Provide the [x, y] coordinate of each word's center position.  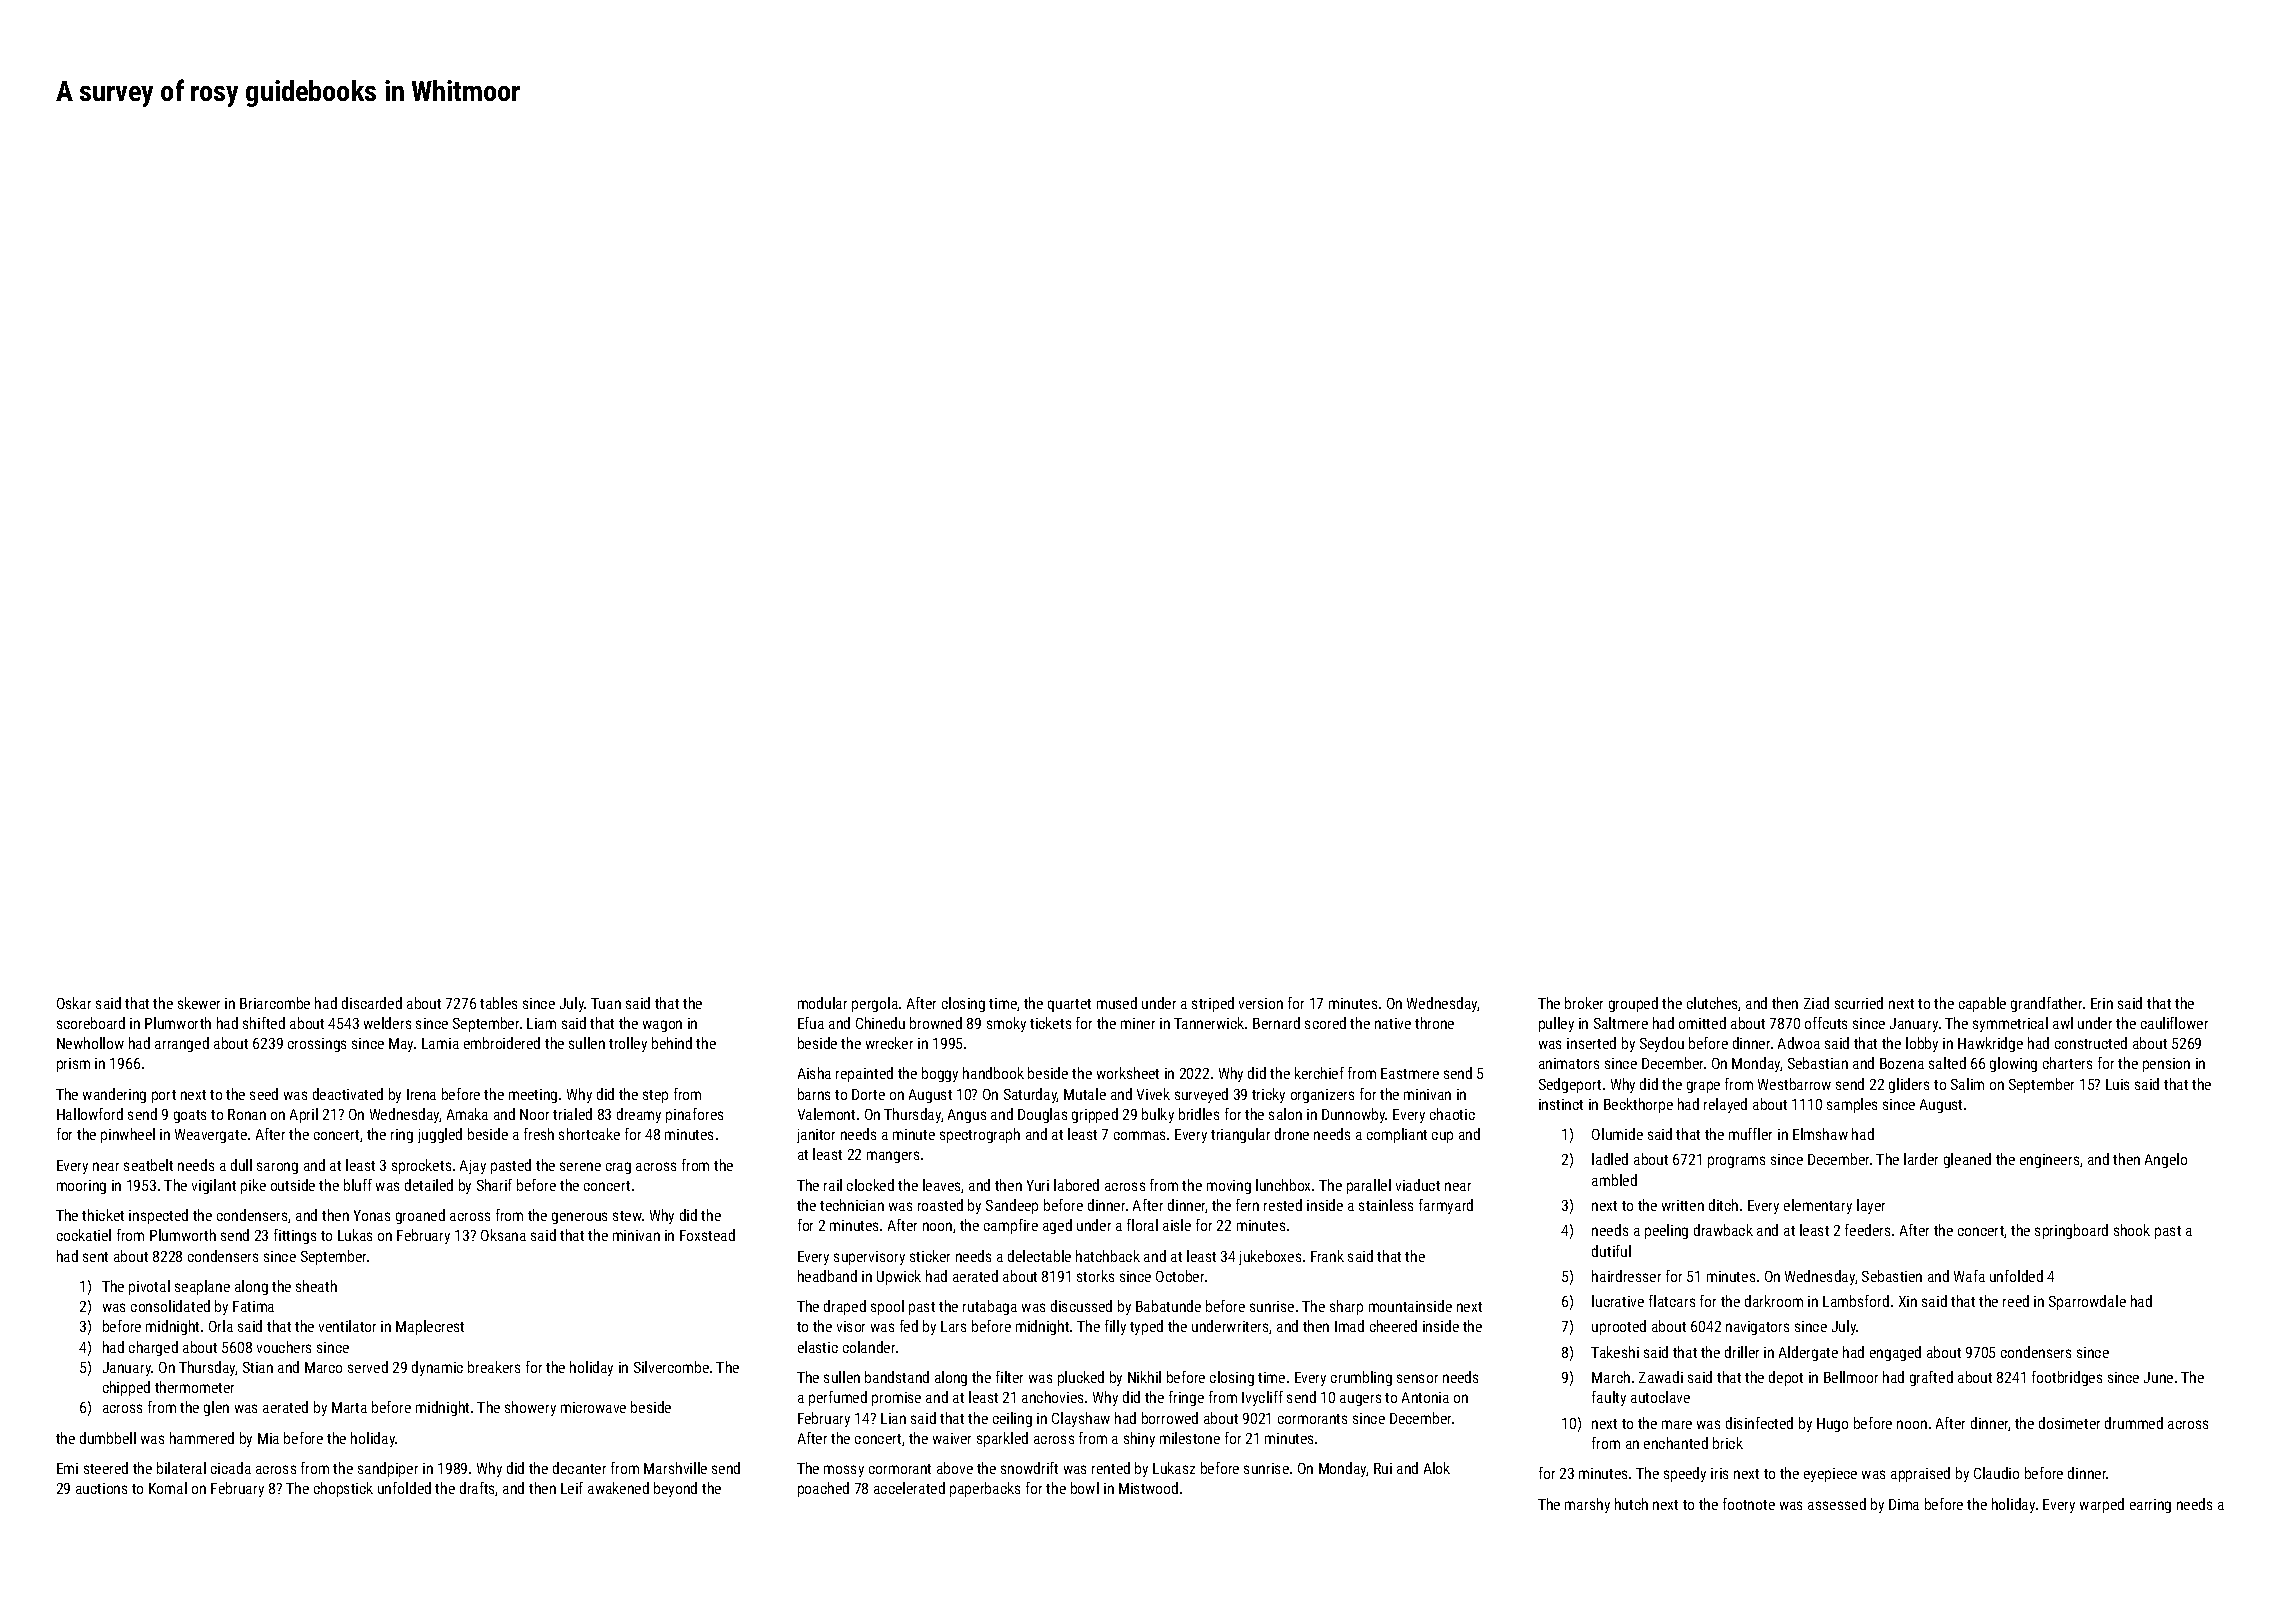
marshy [1587, 1505]
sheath [316, 1286]
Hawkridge [1990, 1044]
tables [498, 1003]
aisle [1177, 1225]
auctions [101, 1488]
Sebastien [1892, 1276]
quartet [1069, 1005]
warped [2102, 1505]
